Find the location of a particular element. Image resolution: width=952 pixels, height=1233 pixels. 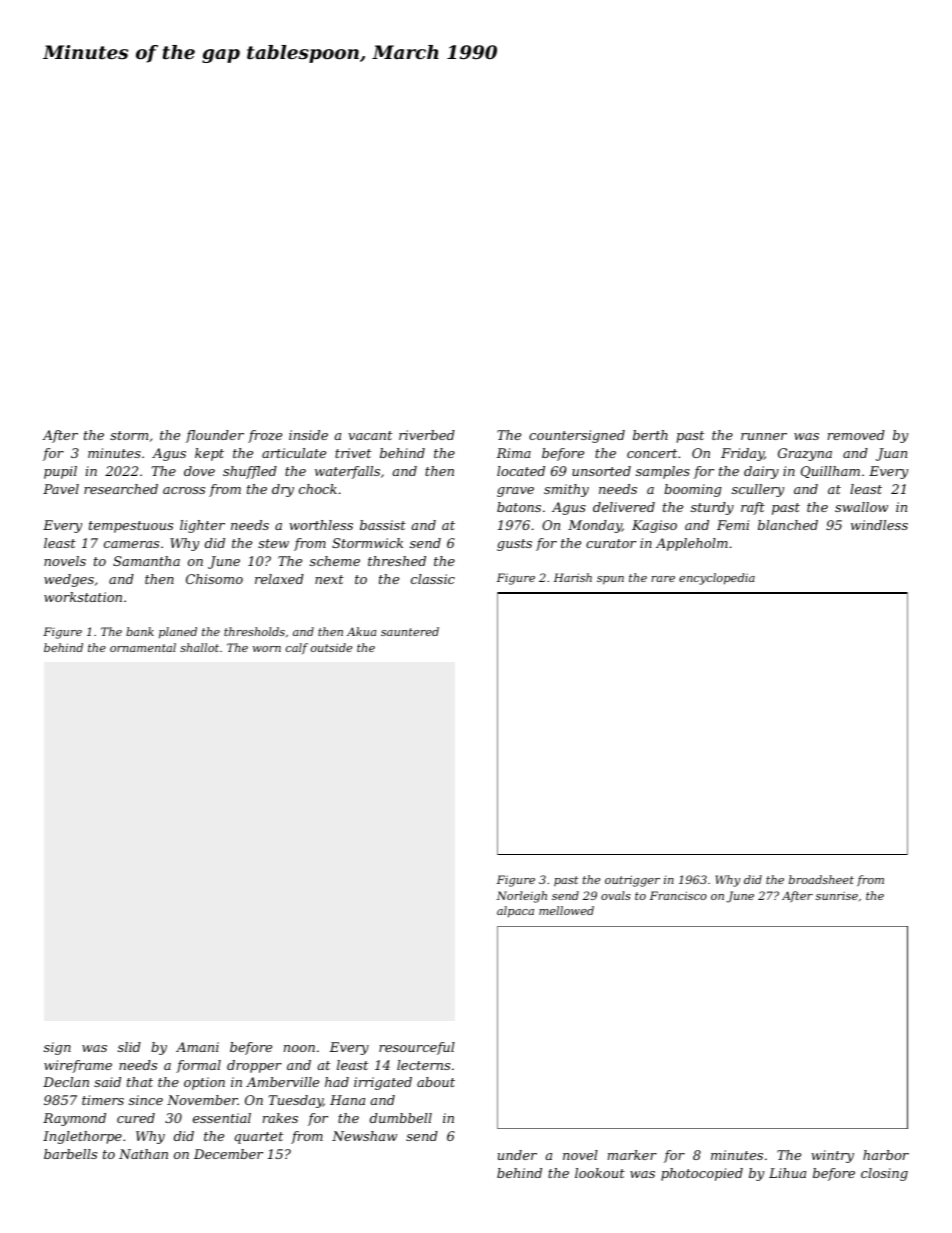

Norleigh is located at coordinates (521, 897).
